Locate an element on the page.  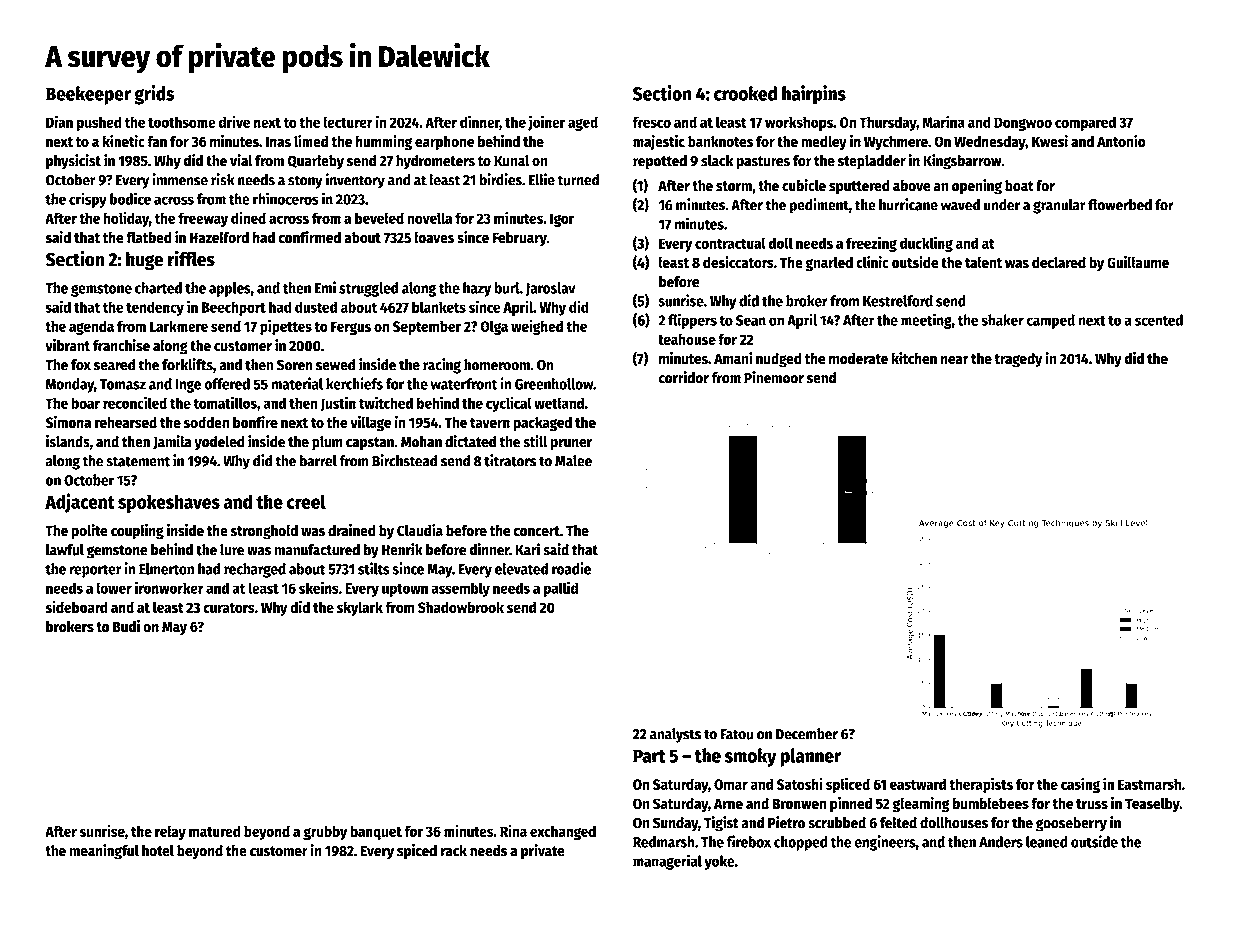
flippers is located at coordinates (692, 321).
